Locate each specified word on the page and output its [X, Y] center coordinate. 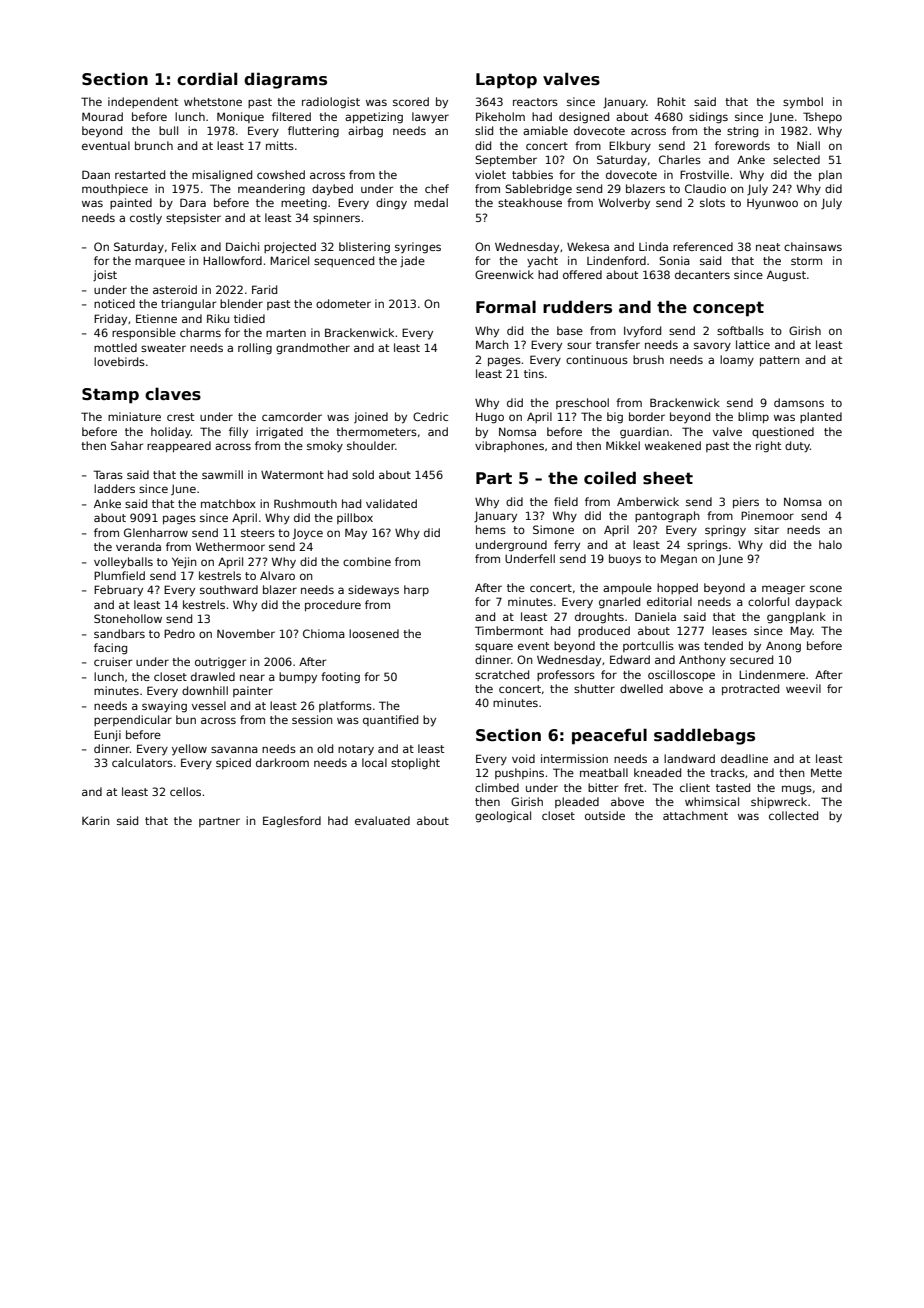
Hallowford [232, 260]
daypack [818, 603]
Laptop [506, 81]
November [246, 633]
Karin [96, 820]
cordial [207, 79]
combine [367, 561]
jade [412, 261]
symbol [803, 103]
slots [712, 202]
